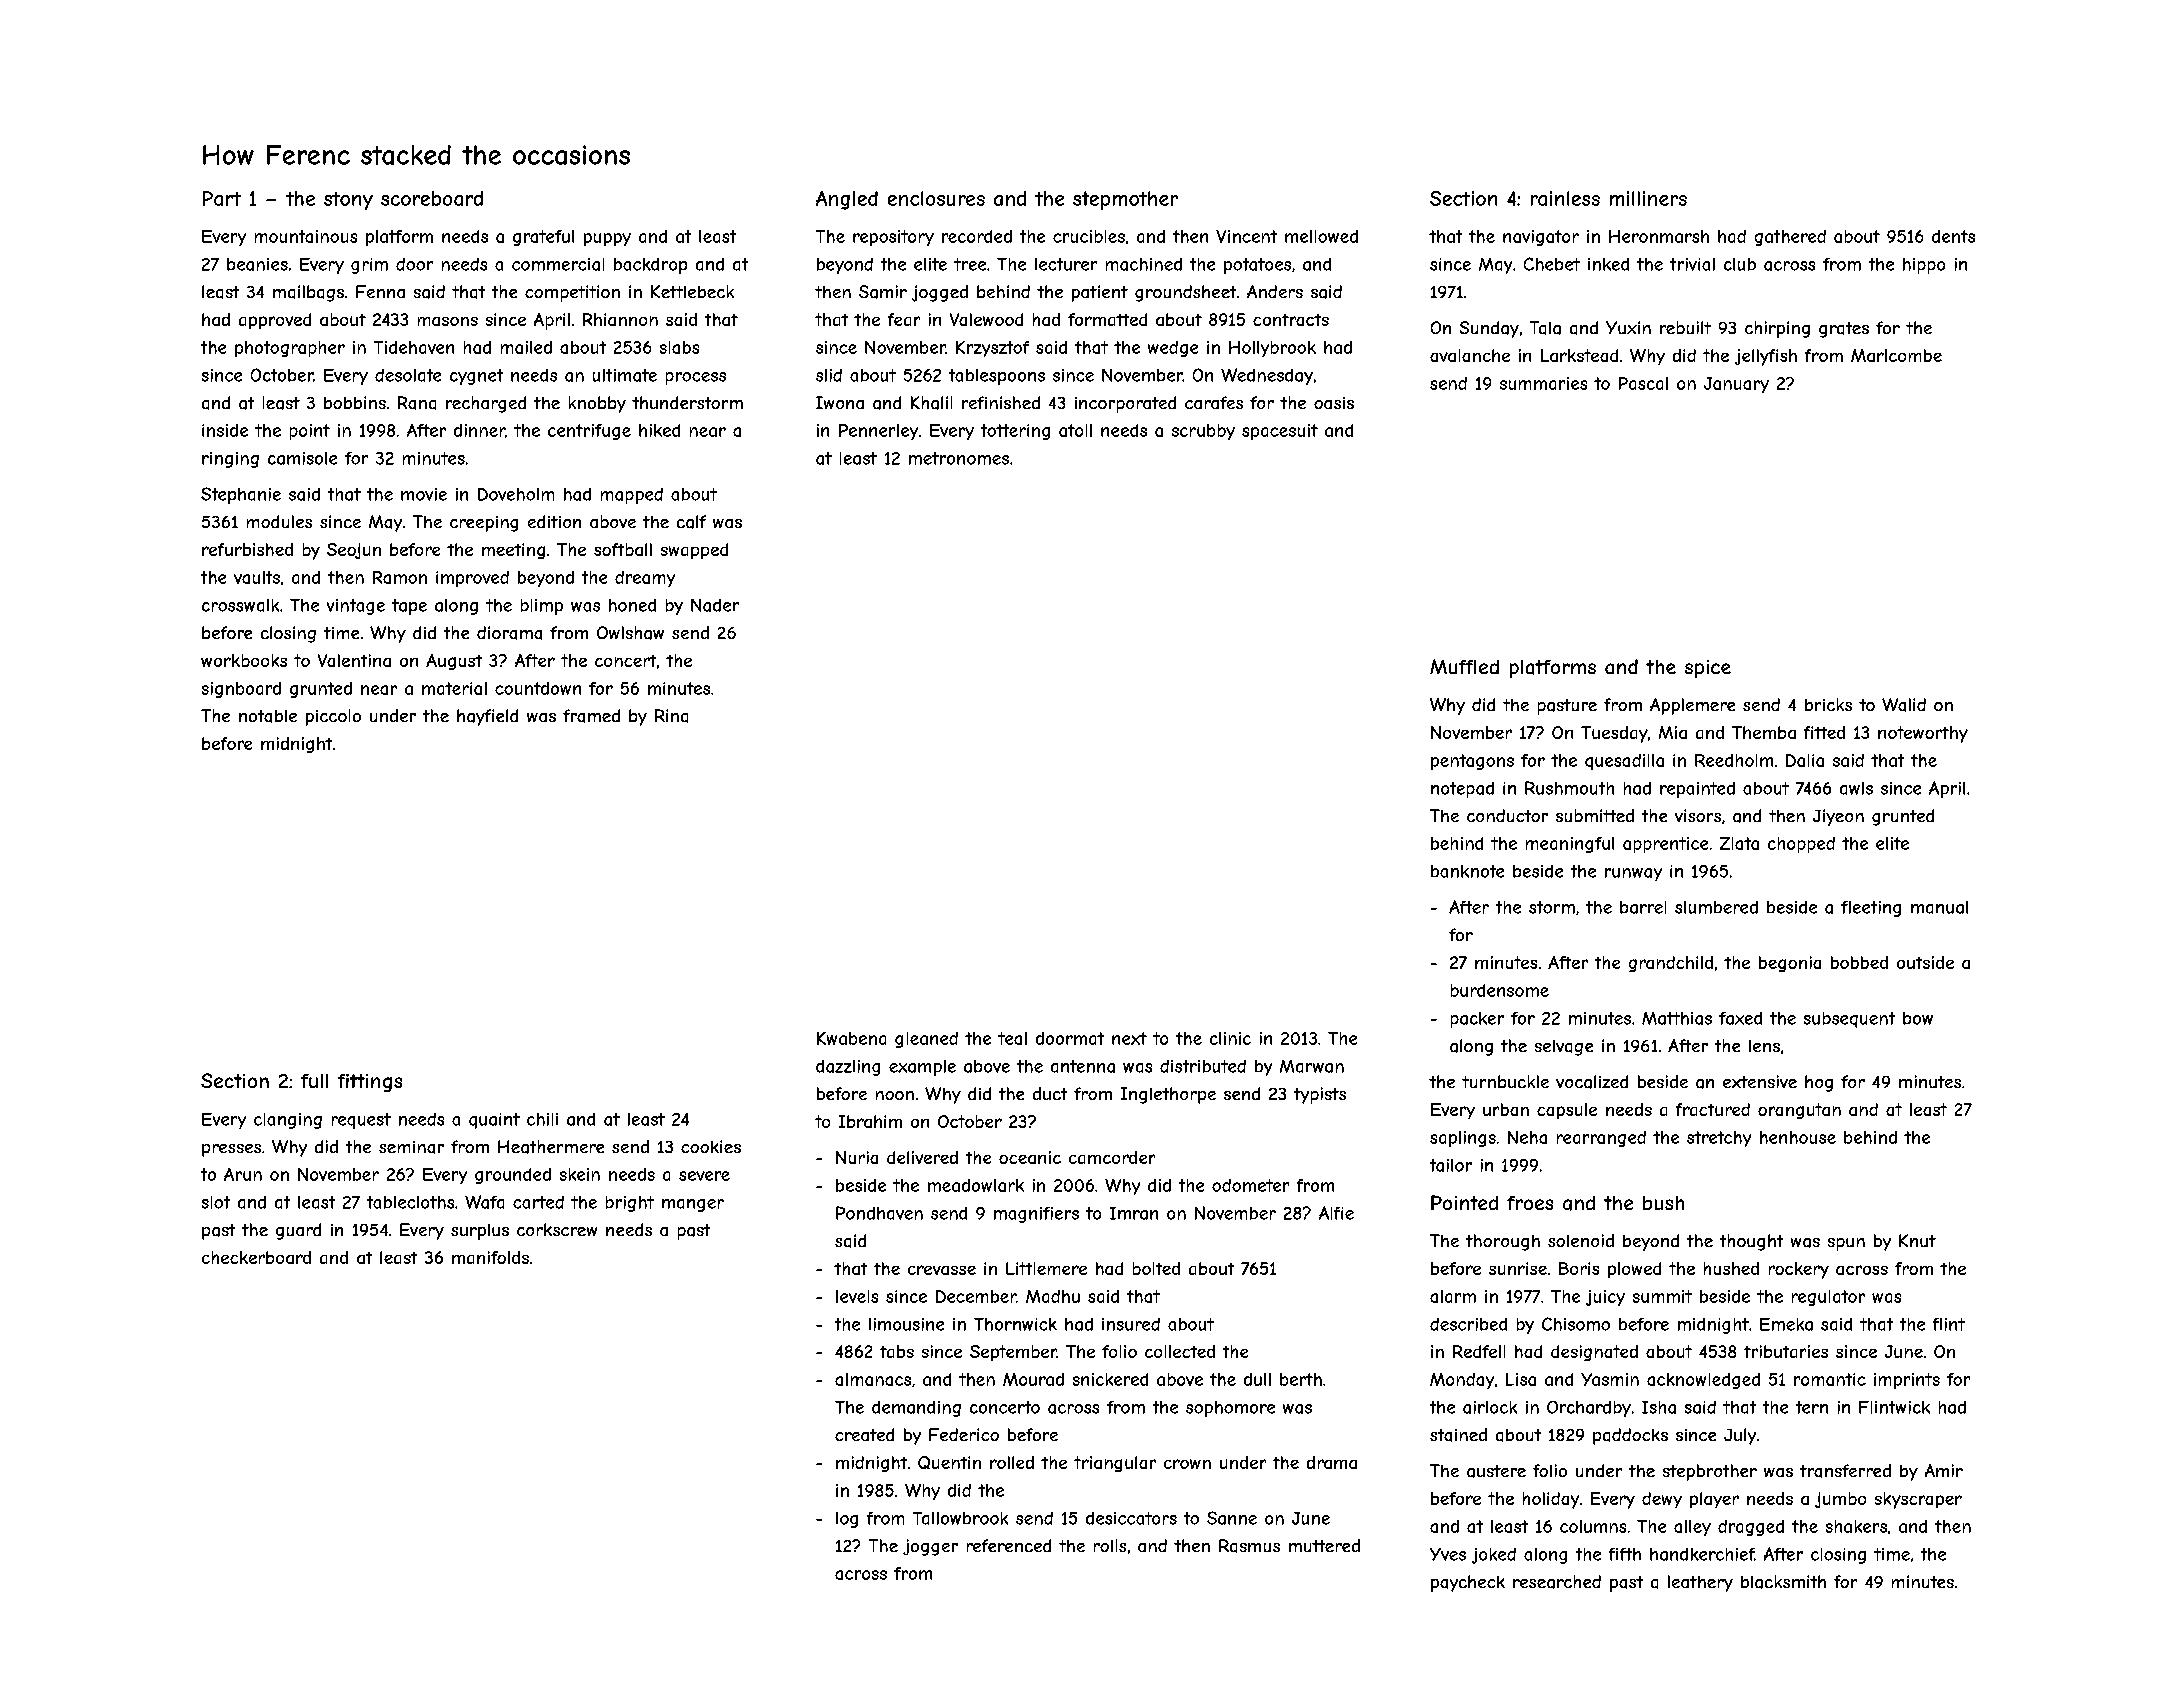  I want to click on Marlcombe, so click(1896, 355).
